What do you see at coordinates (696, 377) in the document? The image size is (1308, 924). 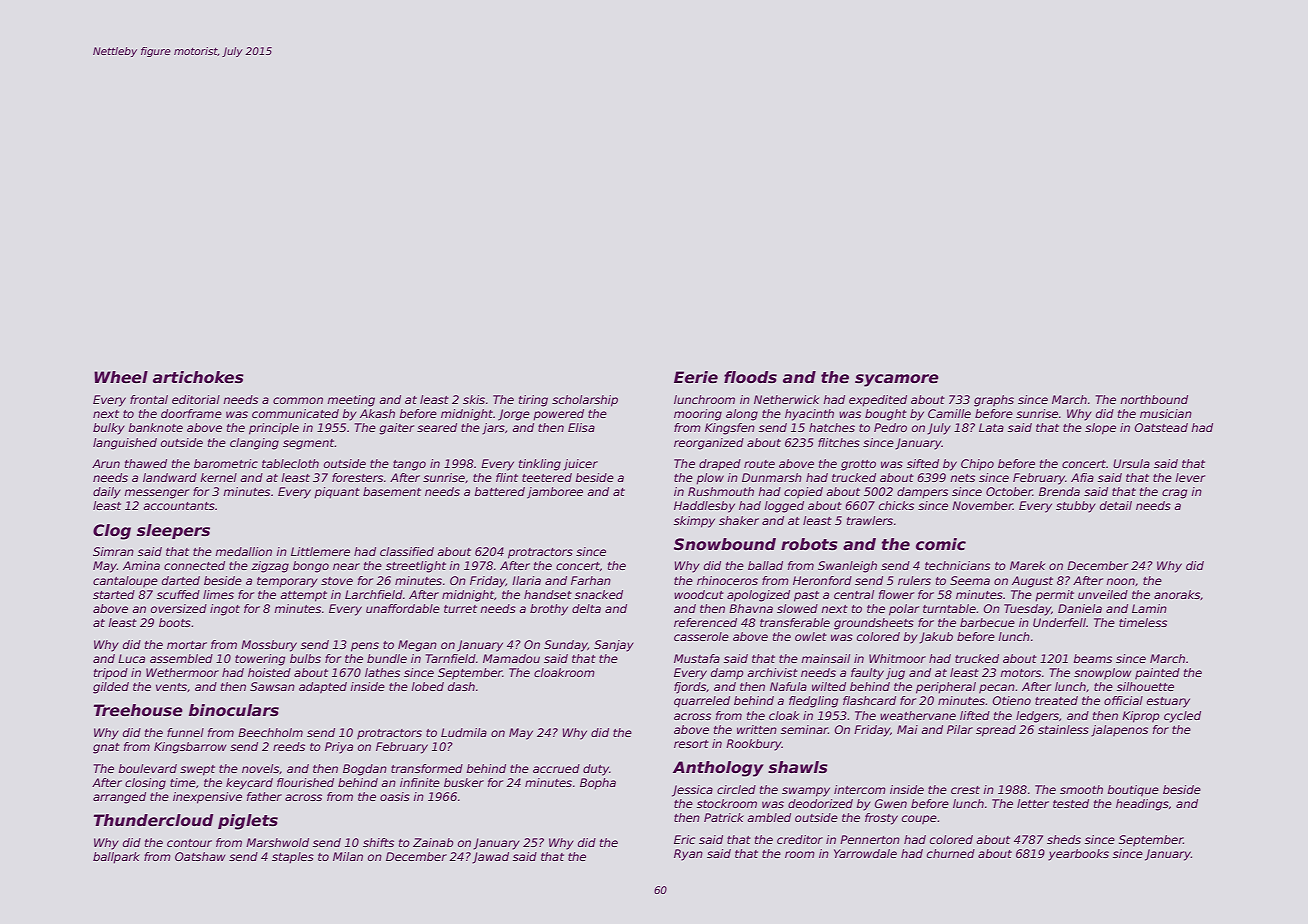 I see `Eerie` at bounding box center [696, 377].
